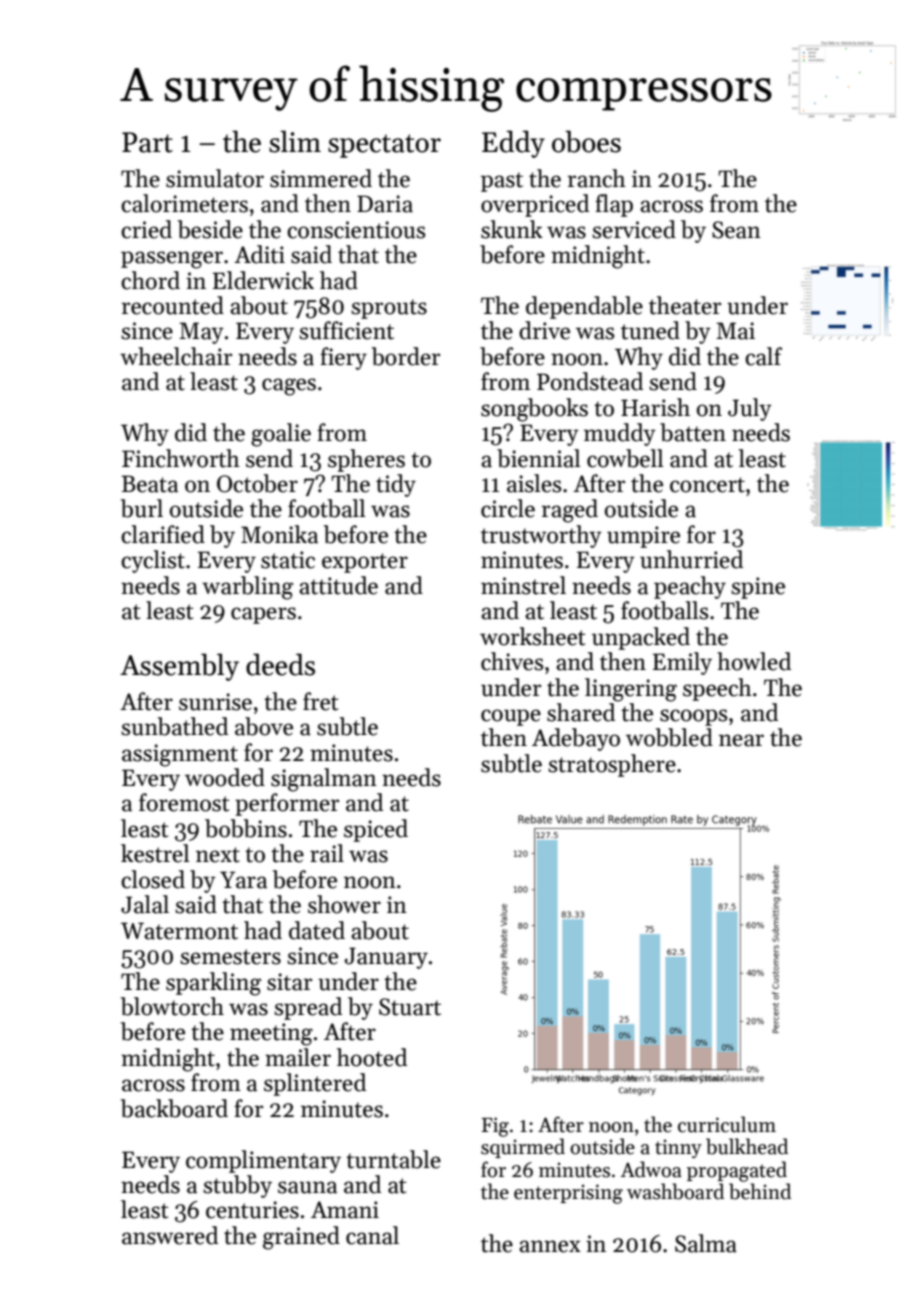 The height and width of the document is (1311, 924). I want to click on blowtorch, so click(172, 1006).
